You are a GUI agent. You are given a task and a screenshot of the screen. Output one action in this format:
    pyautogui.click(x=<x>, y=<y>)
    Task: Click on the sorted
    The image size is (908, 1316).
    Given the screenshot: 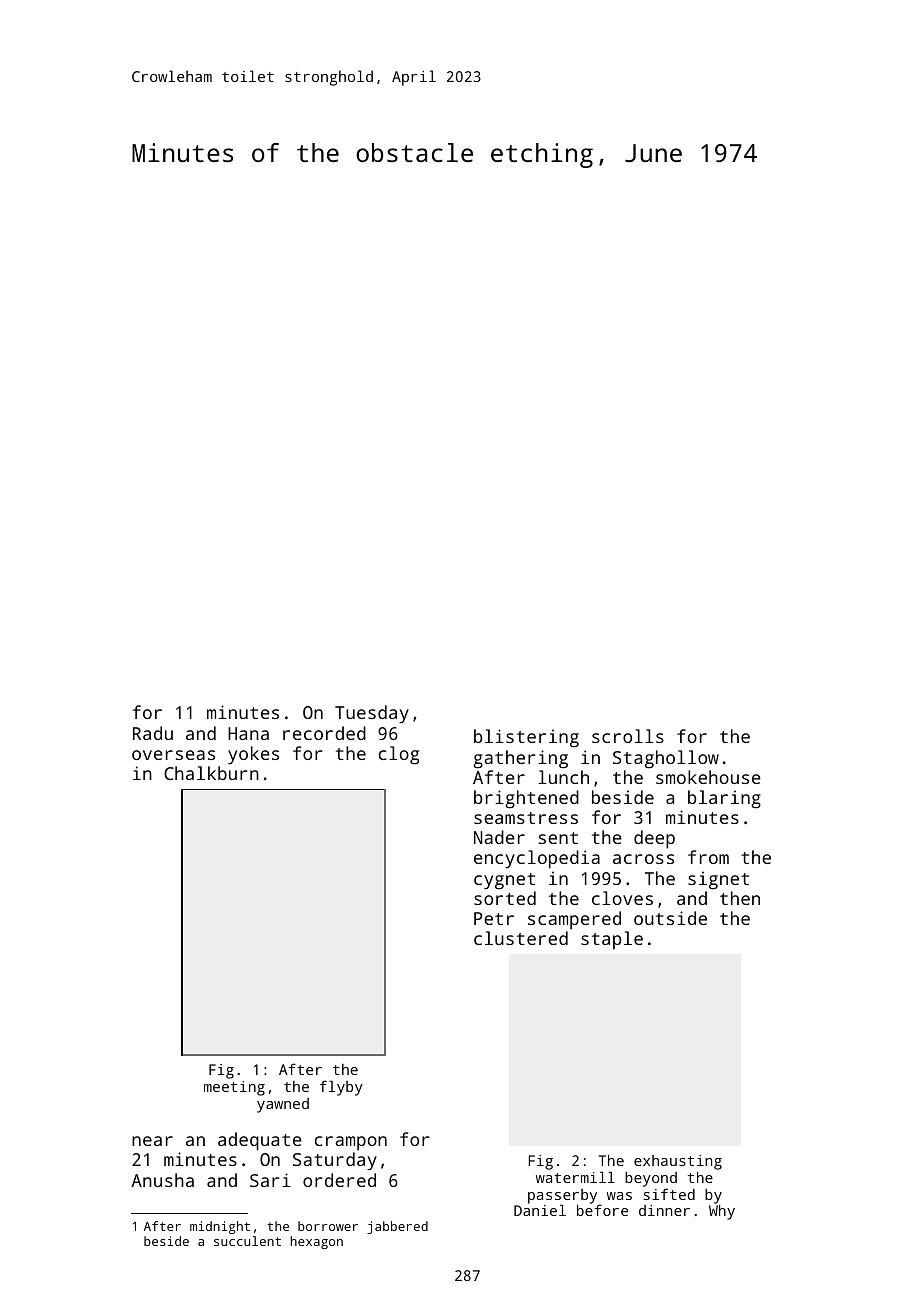 What is the action you would take?
    pyautogui.click(x=505, y=898)
